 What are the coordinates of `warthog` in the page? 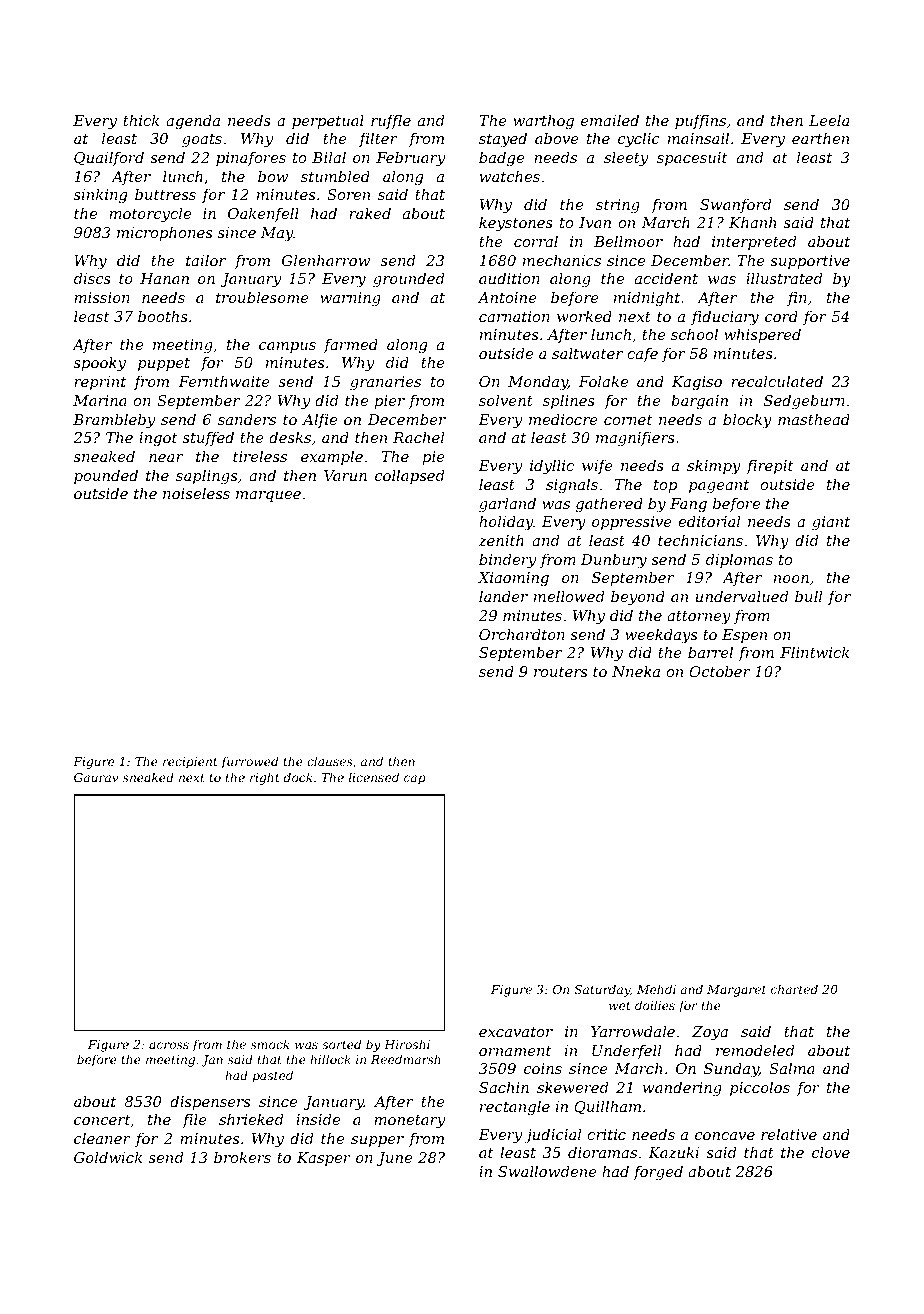 It's located at (543, 122).
